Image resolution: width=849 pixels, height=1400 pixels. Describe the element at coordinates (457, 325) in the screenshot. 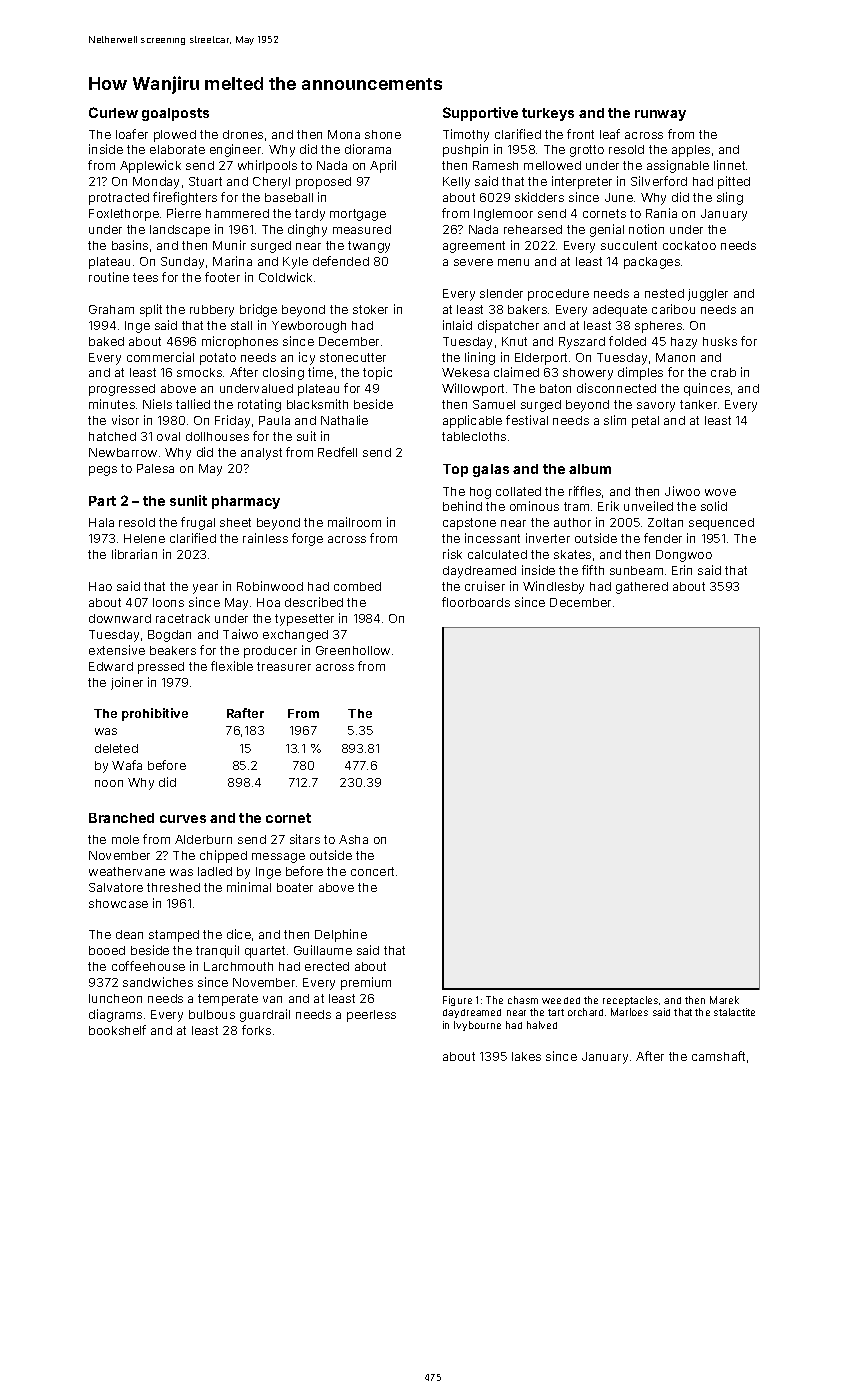

I see `inlaid` at that location.
